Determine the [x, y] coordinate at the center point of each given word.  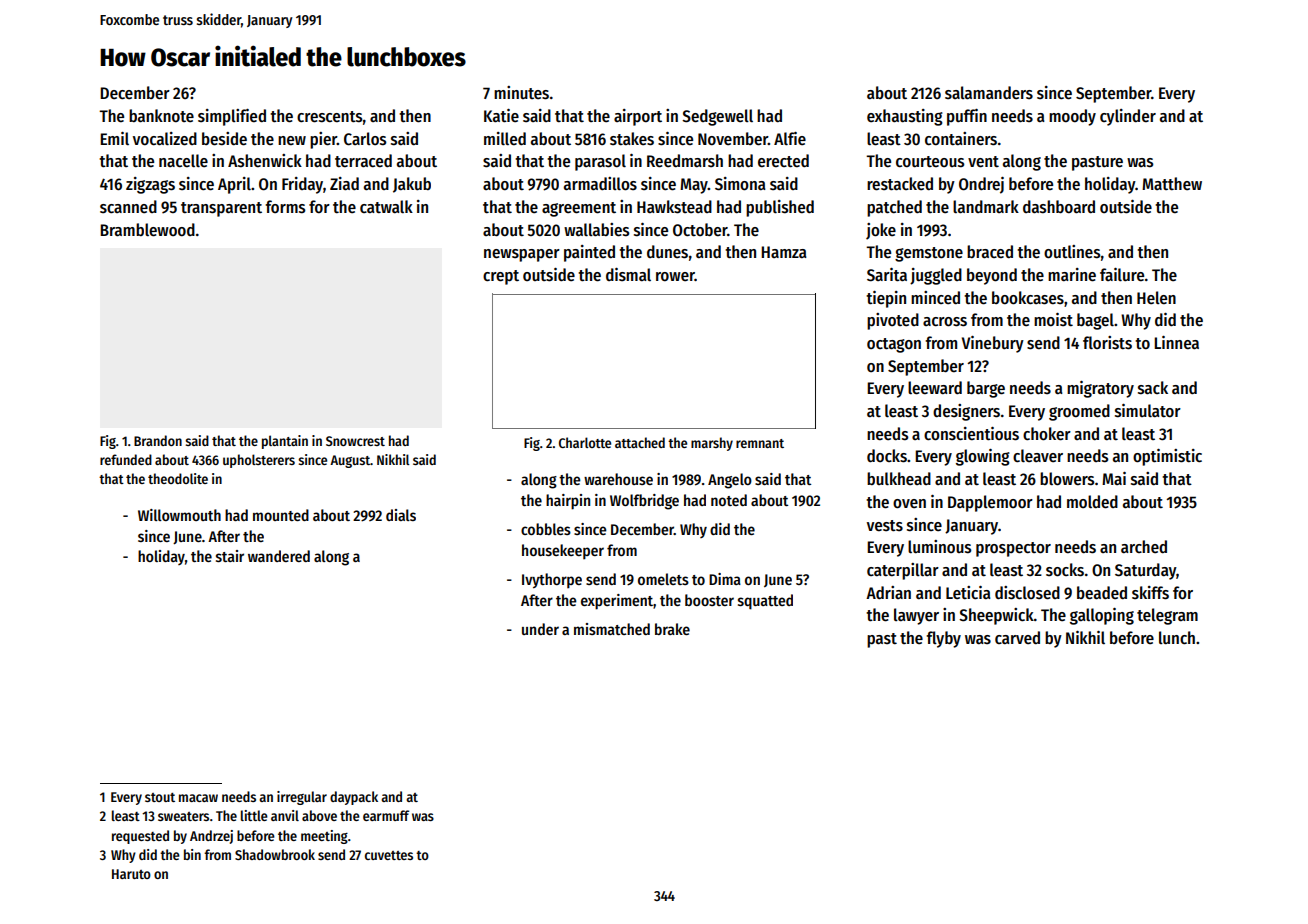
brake [672, 629]
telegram [1167, 616]
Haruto [131, 874]
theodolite [178, 478]
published [780, 208]
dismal [628, 275]
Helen [1156, 298]
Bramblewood [147, 230]
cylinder [1128, 117]
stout [160, 797]
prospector [1013, 549]
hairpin [568, 502]
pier [323, 140]
